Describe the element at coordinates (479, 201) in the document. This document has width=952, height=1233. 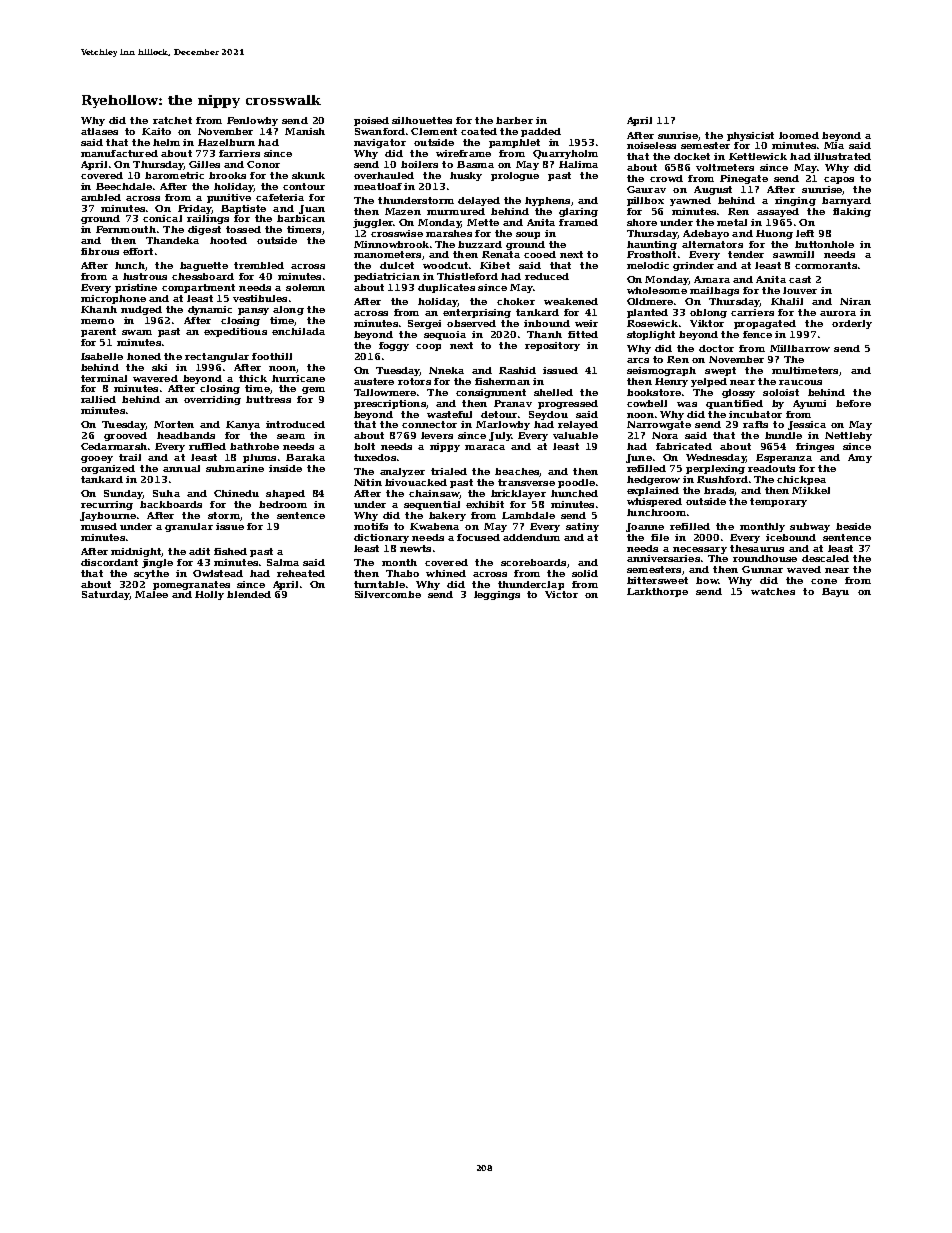
I see `delayed` at that location.
